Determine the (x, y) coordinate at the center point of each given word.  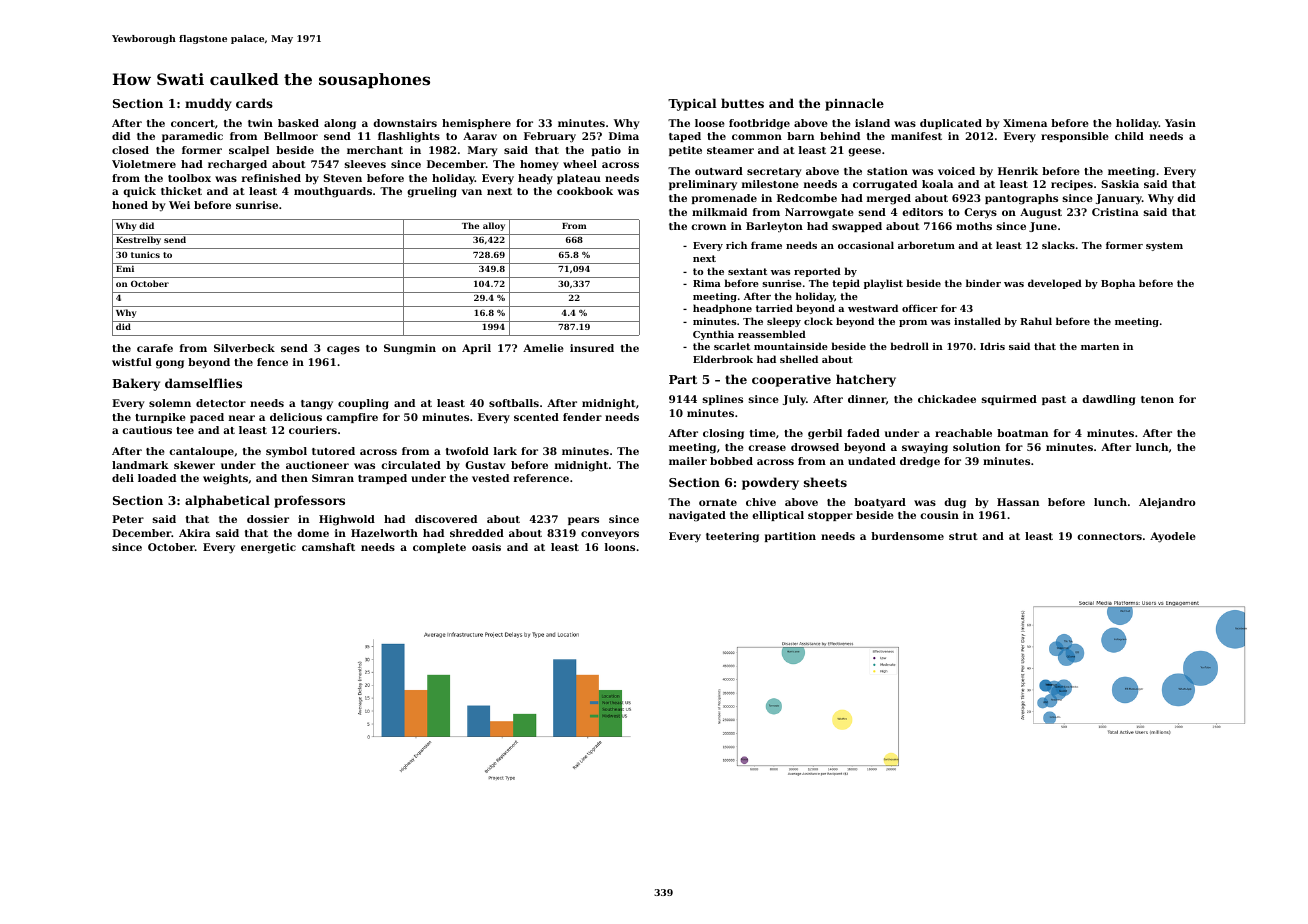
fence (272, 362)
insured (592, 348)
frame (766, 245)
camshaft (328, 547)
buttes (742, 103)
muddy (208, 104)
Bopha (1118, 284)
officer (920, 308)
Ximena (1025, 123)
